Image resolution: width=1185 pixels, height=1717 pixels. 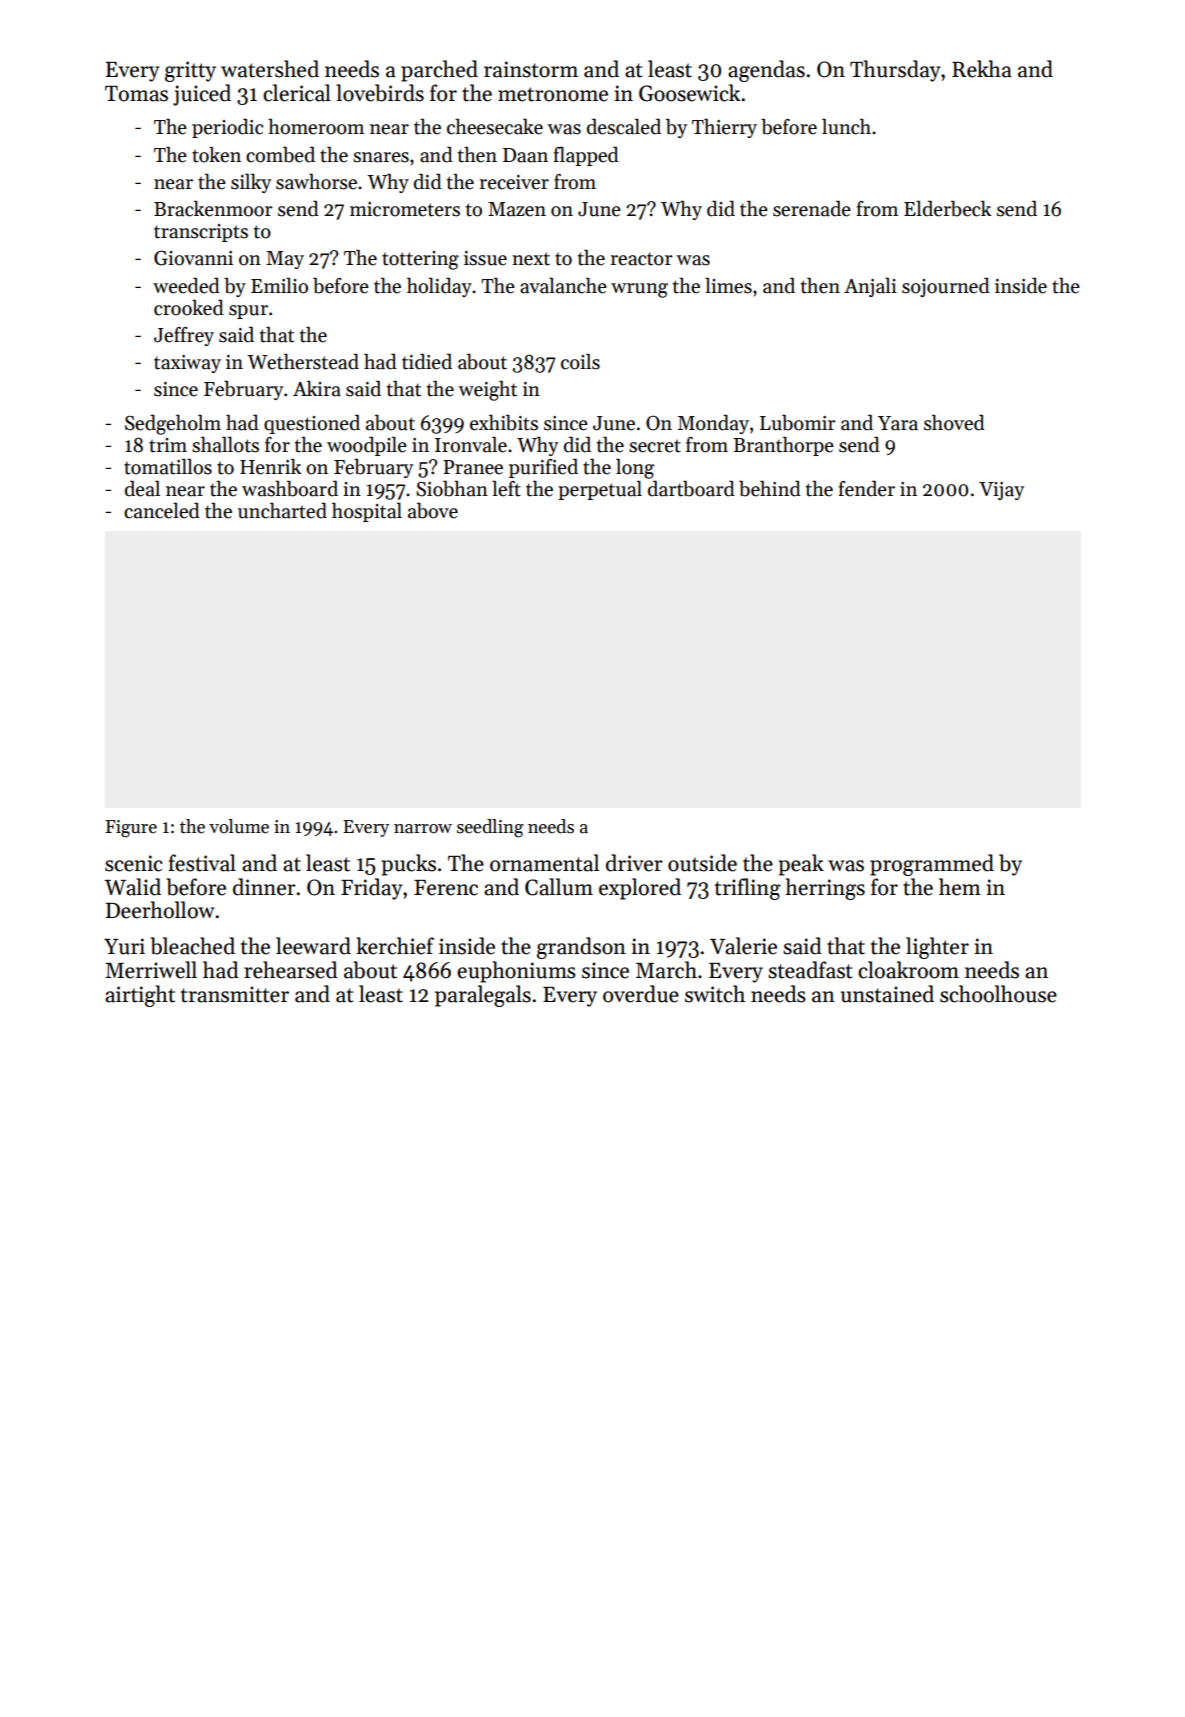 I want to click on switch, so click(x=715, y=994).
